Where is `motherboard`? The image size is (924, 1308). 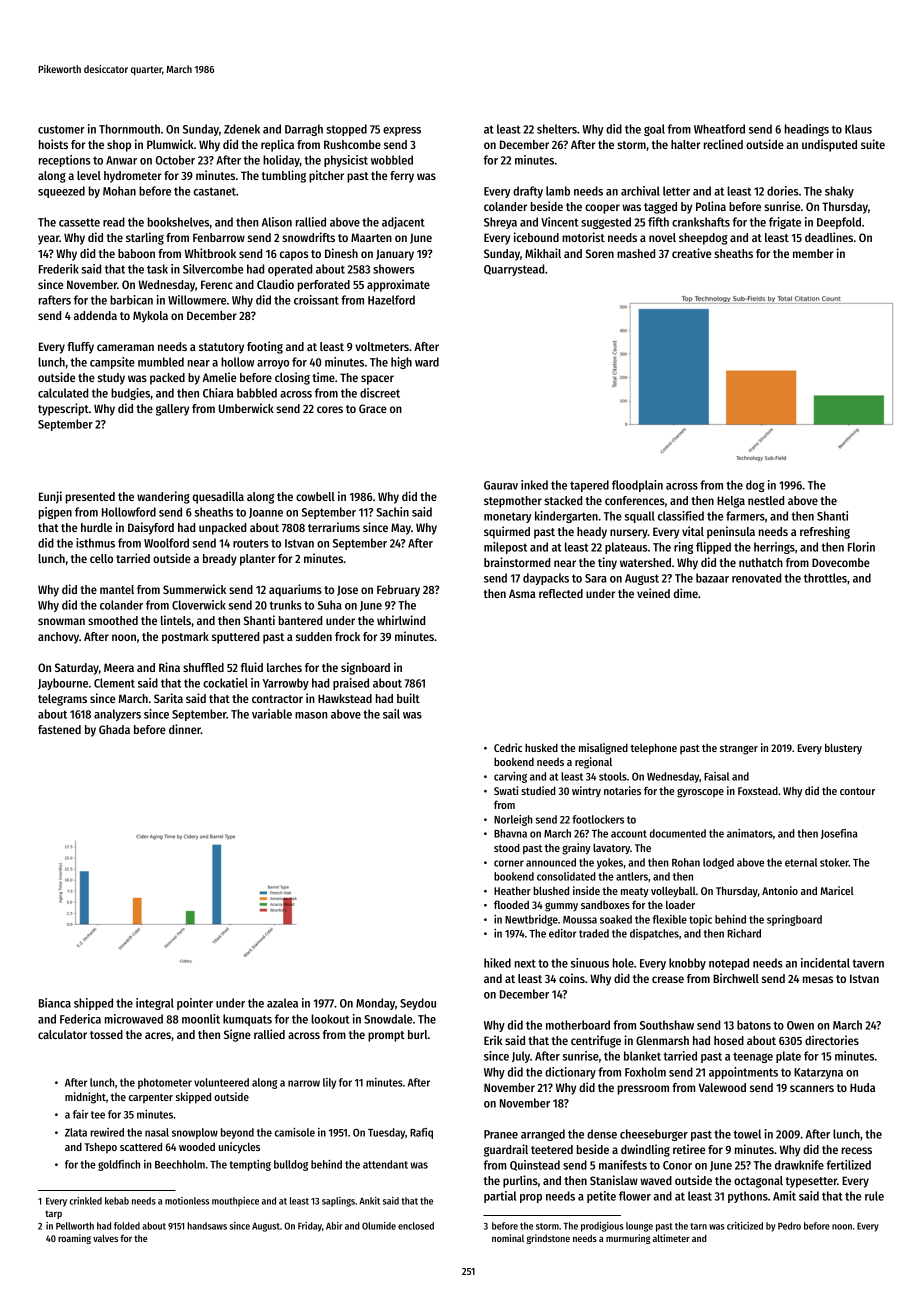
motherboard is located at coordinates (578, 1025).
